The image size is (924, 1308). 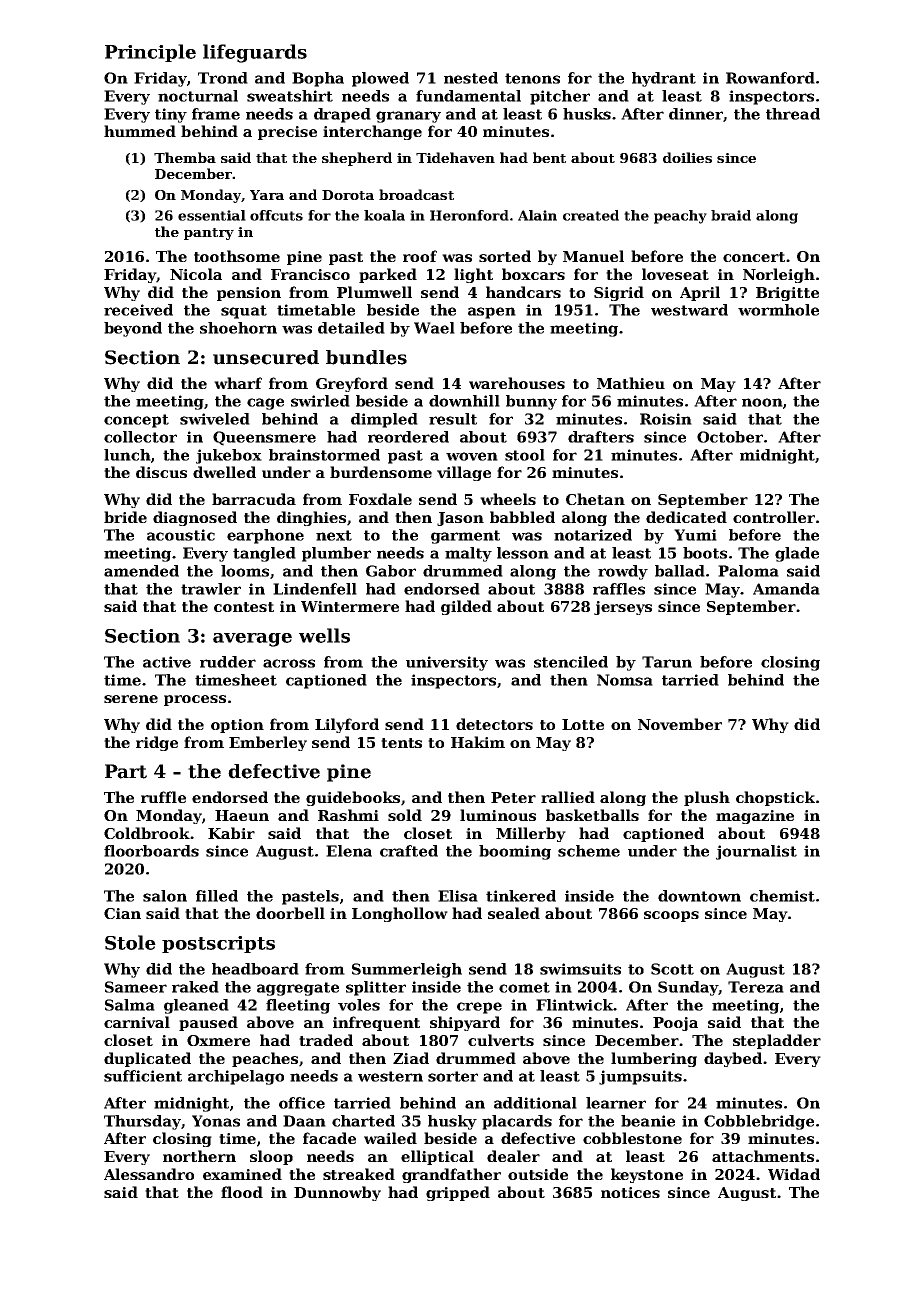 I want to click on boots, so click(x=705, y=553).
